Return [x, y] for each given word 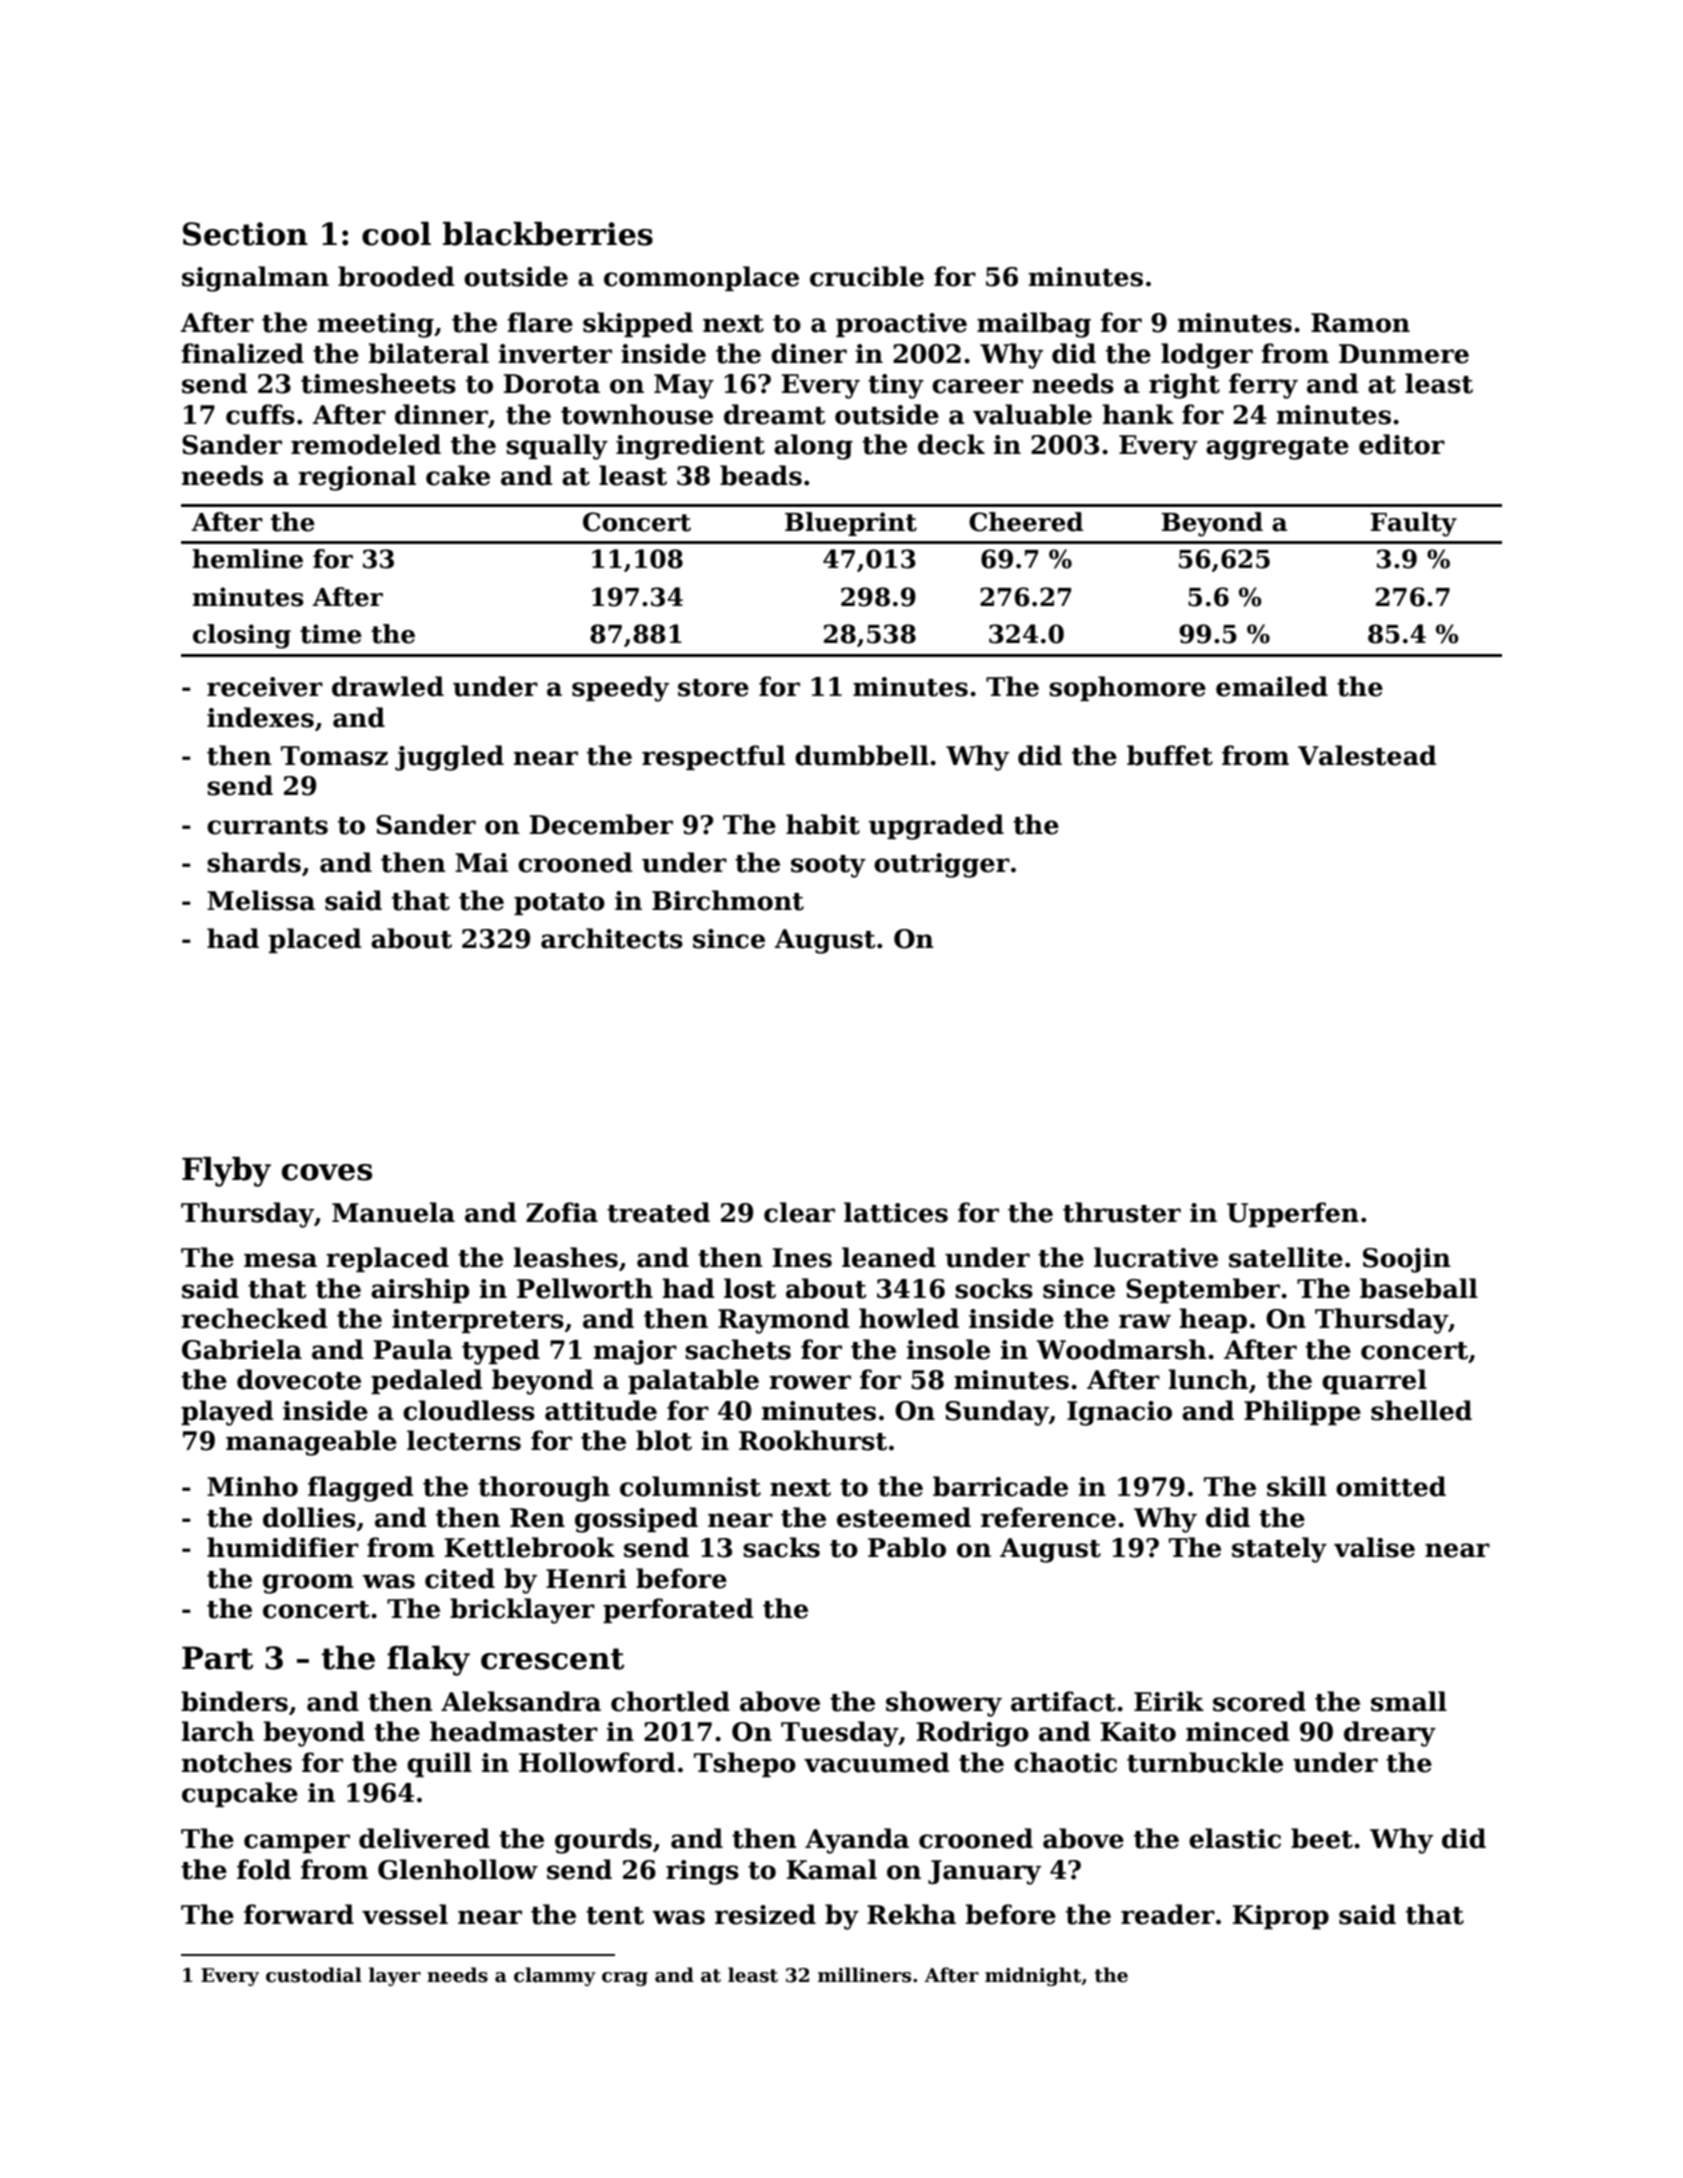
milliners [864, 1975]
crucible [867, 276]
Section [245, 234]
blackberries [548, 234]
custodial [314, 1975]
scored [1259, 1701]
